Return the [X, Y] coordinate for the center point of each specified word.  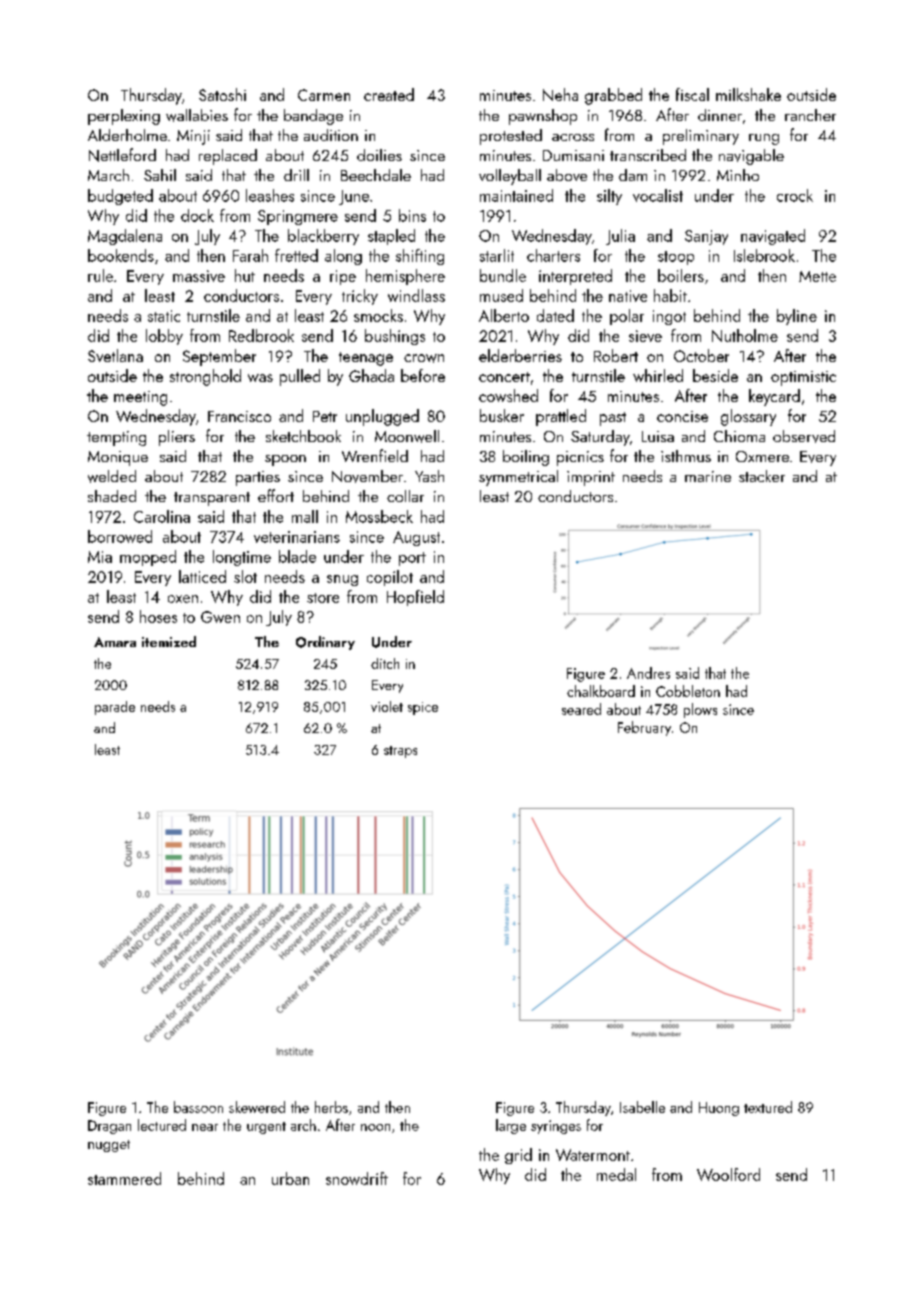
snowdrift [357, 1178]
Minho [738, 175]
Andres [648, 673]
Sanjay [706, 237]
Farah [250, 255]
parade [115, 708]
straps [400, 752]
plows [700, 710]
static [164, 316]
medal [616, 1174]
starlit [497, 255]
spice [423, 708]
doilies [379, 155]
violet [387, 706]
